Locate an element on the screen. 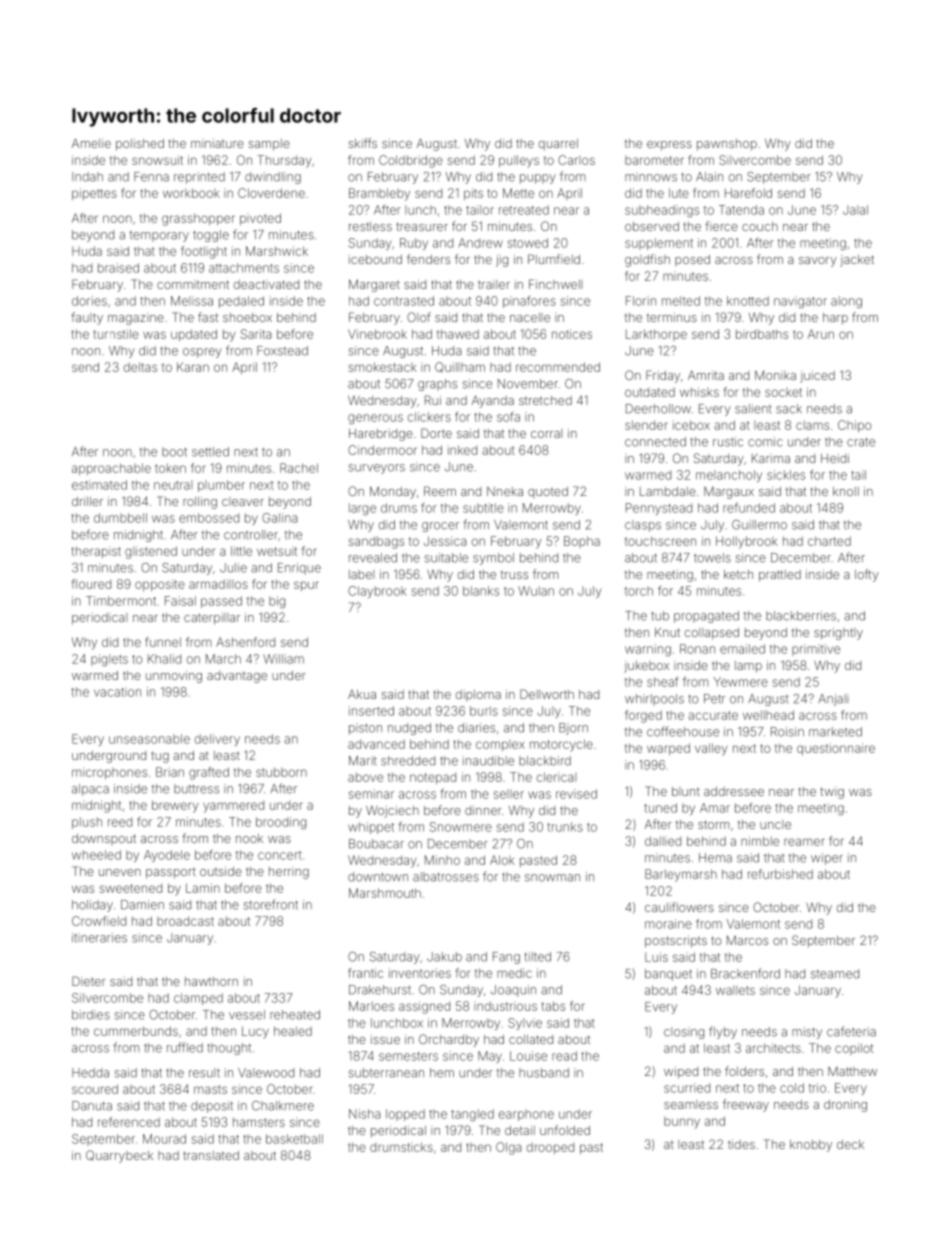 Image resolution: width=952 pixels, height=1233 pixels. graphs is located at coordinates (437, 385).
